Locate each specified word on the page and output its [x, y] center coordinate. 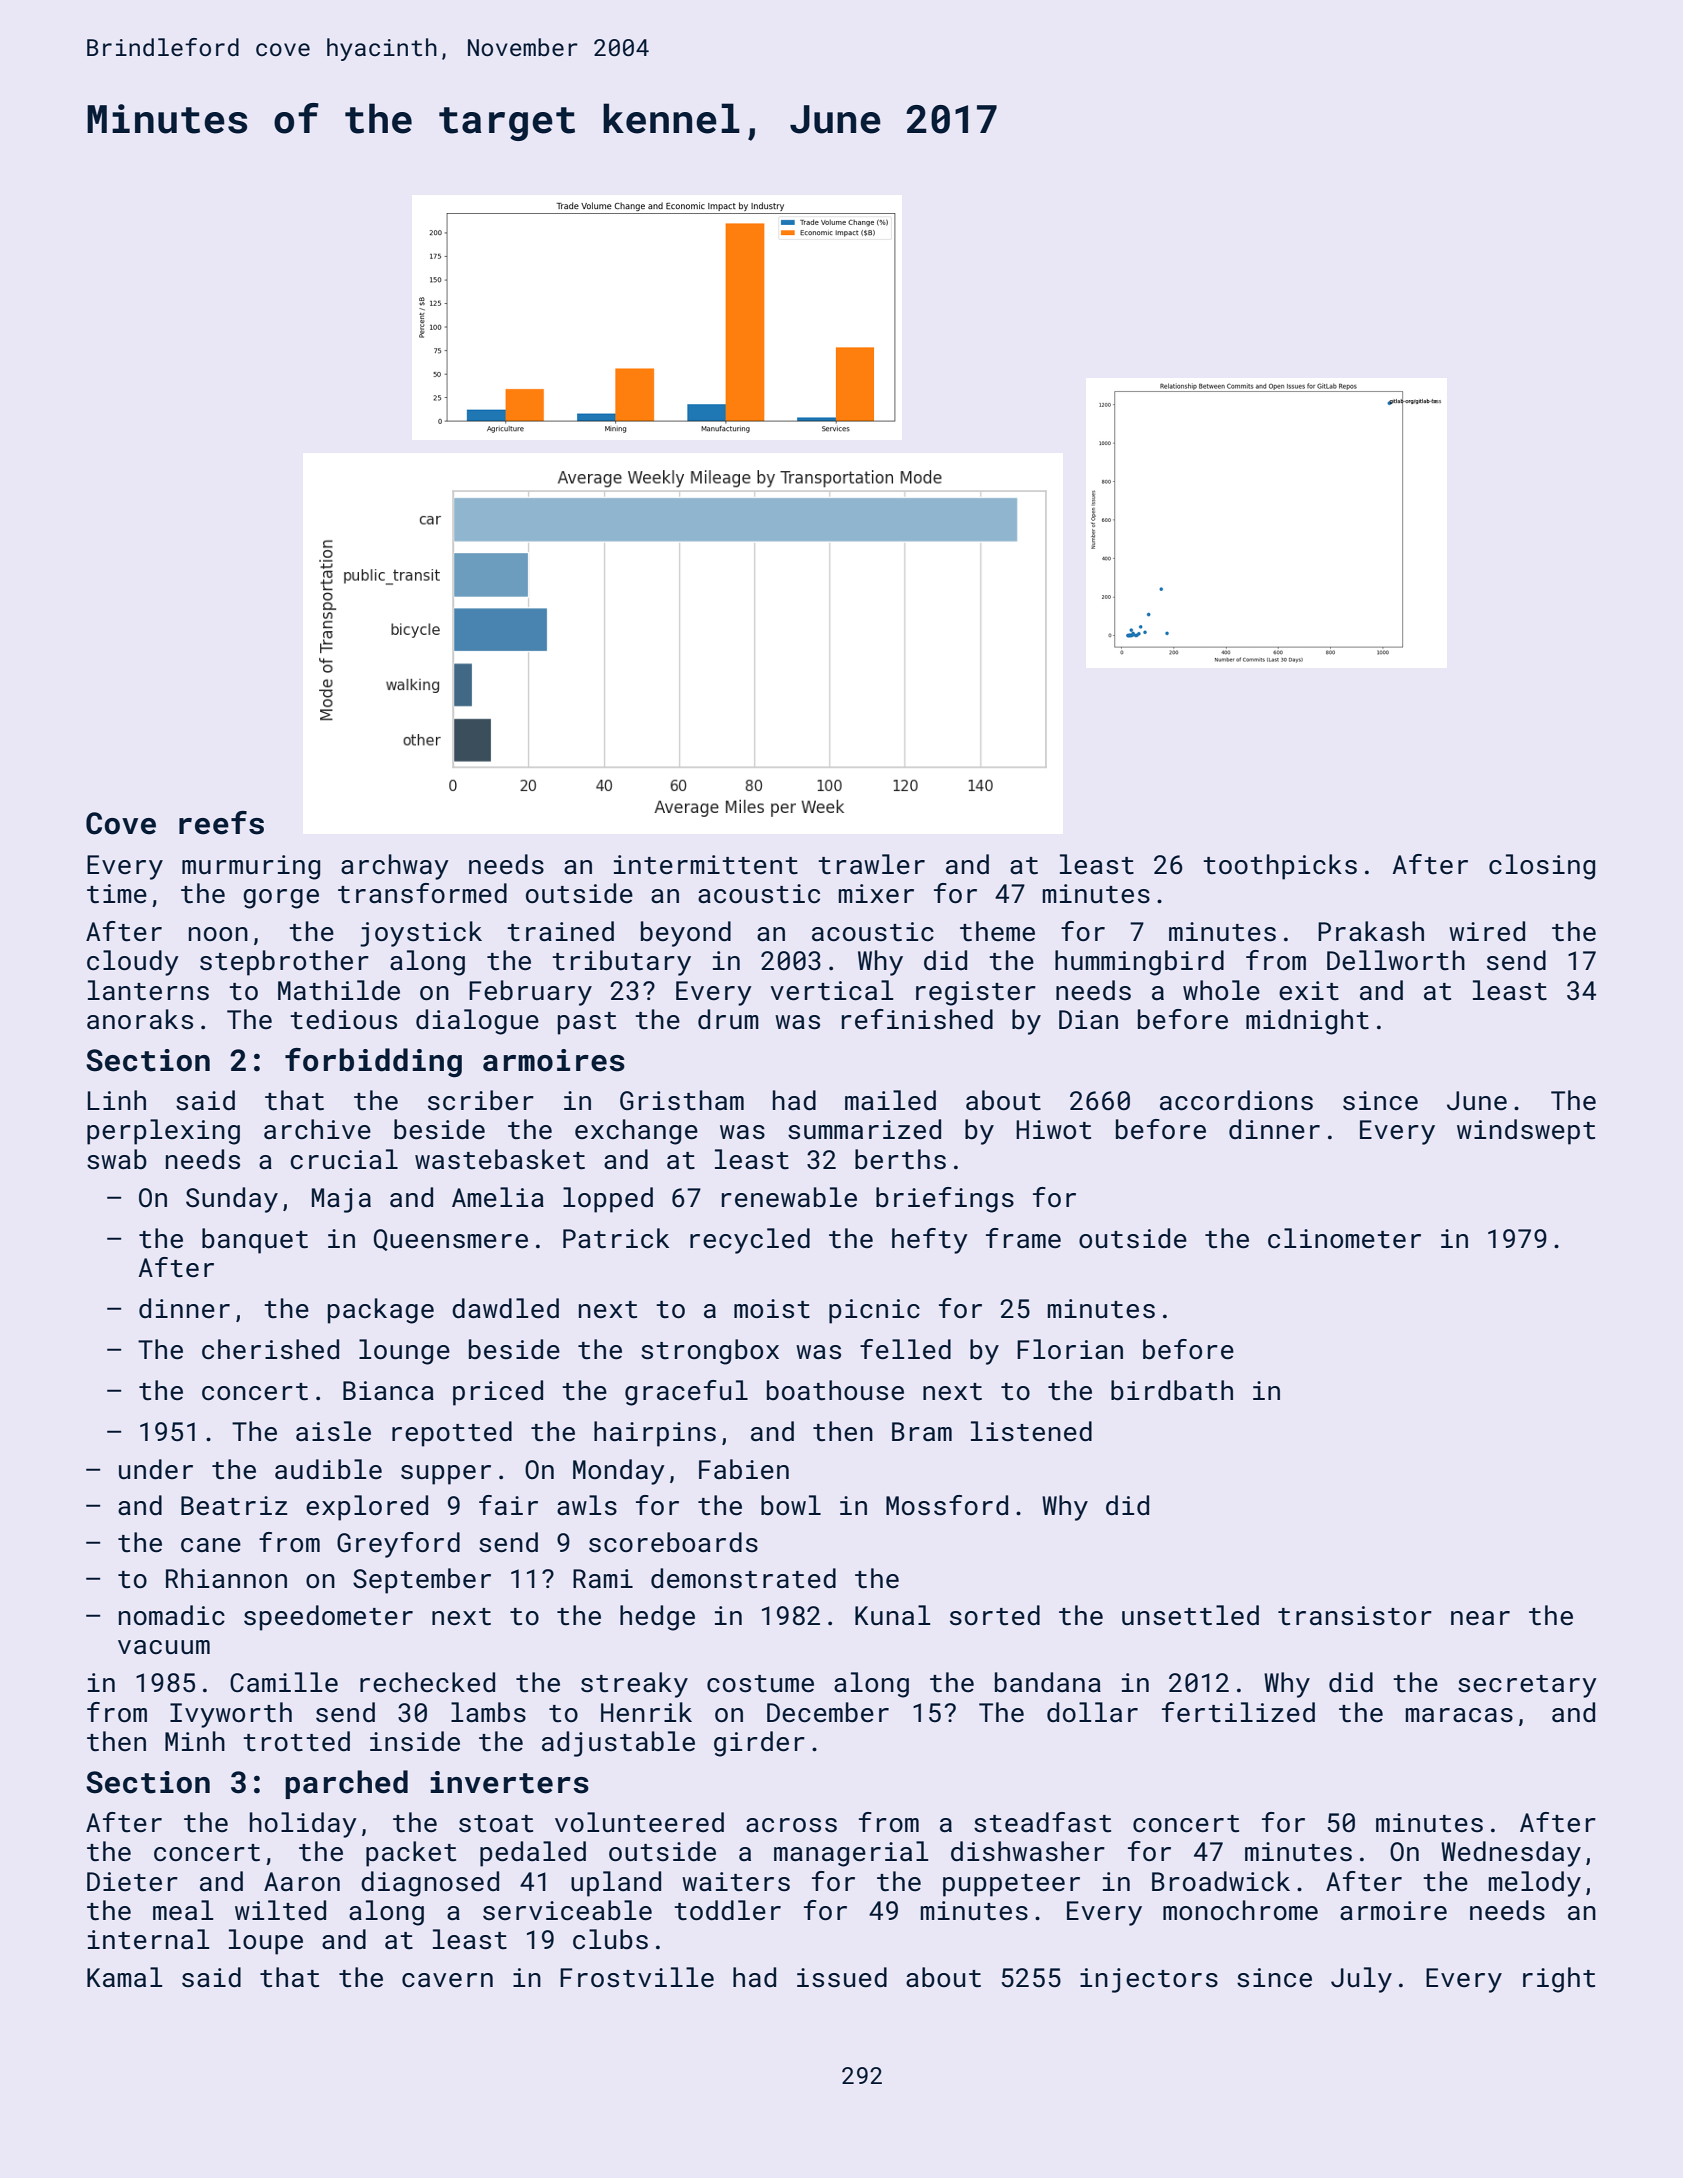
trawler [871, 864]
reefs [221, 823]
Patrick [616, 1238]
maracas [1459, 1715]
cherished [270, 1349]
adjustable [618, 1744]
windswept [1526, 1132]
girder [759, 1744]
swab [117, 1159]
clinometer [1344, 1238]
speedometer [328, 1618]
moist [772, 1309]
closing [1542, 867]
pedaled [533, 1854]
